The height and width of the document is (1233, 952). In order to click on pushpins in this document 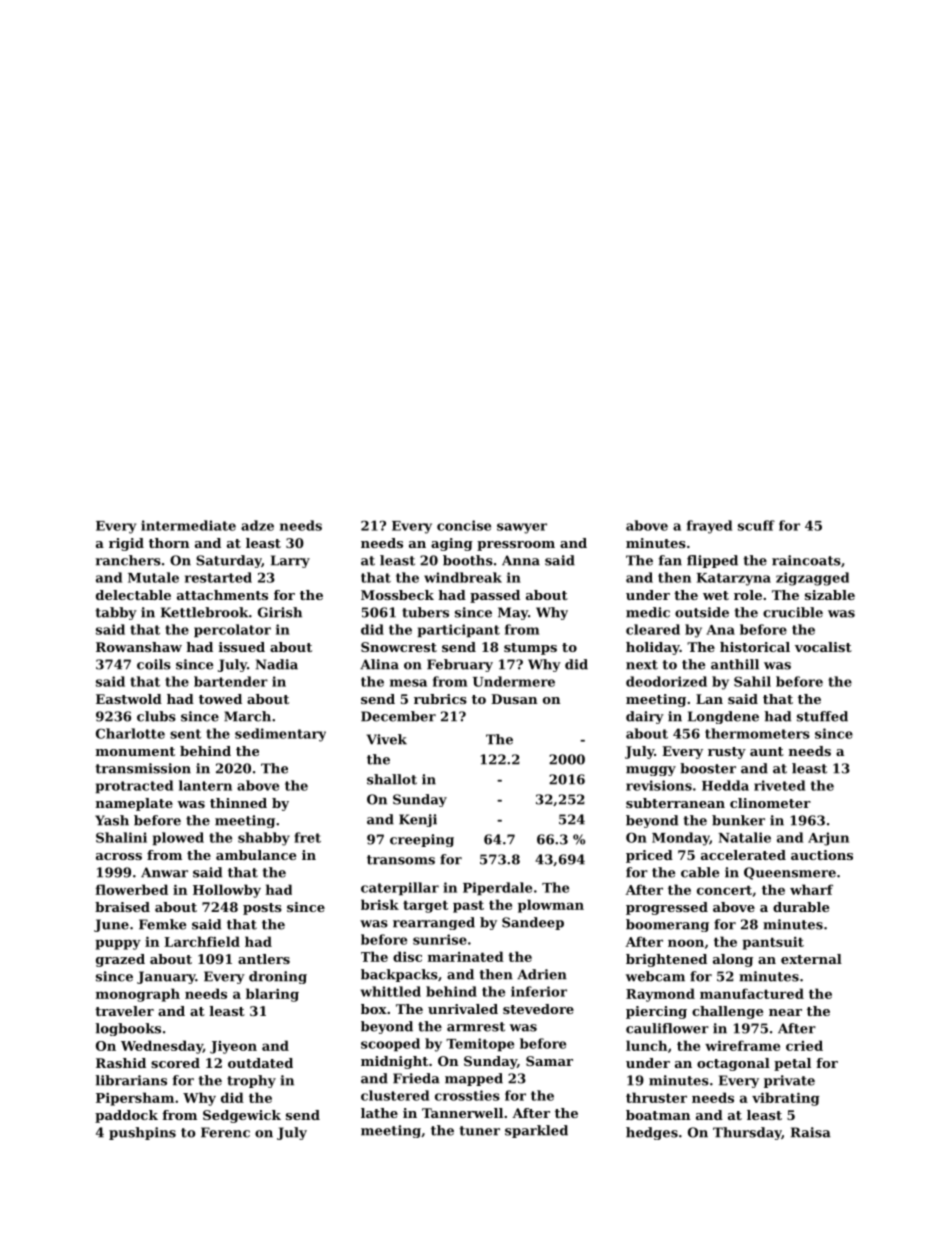, I will do `click(142, 1133)`.
